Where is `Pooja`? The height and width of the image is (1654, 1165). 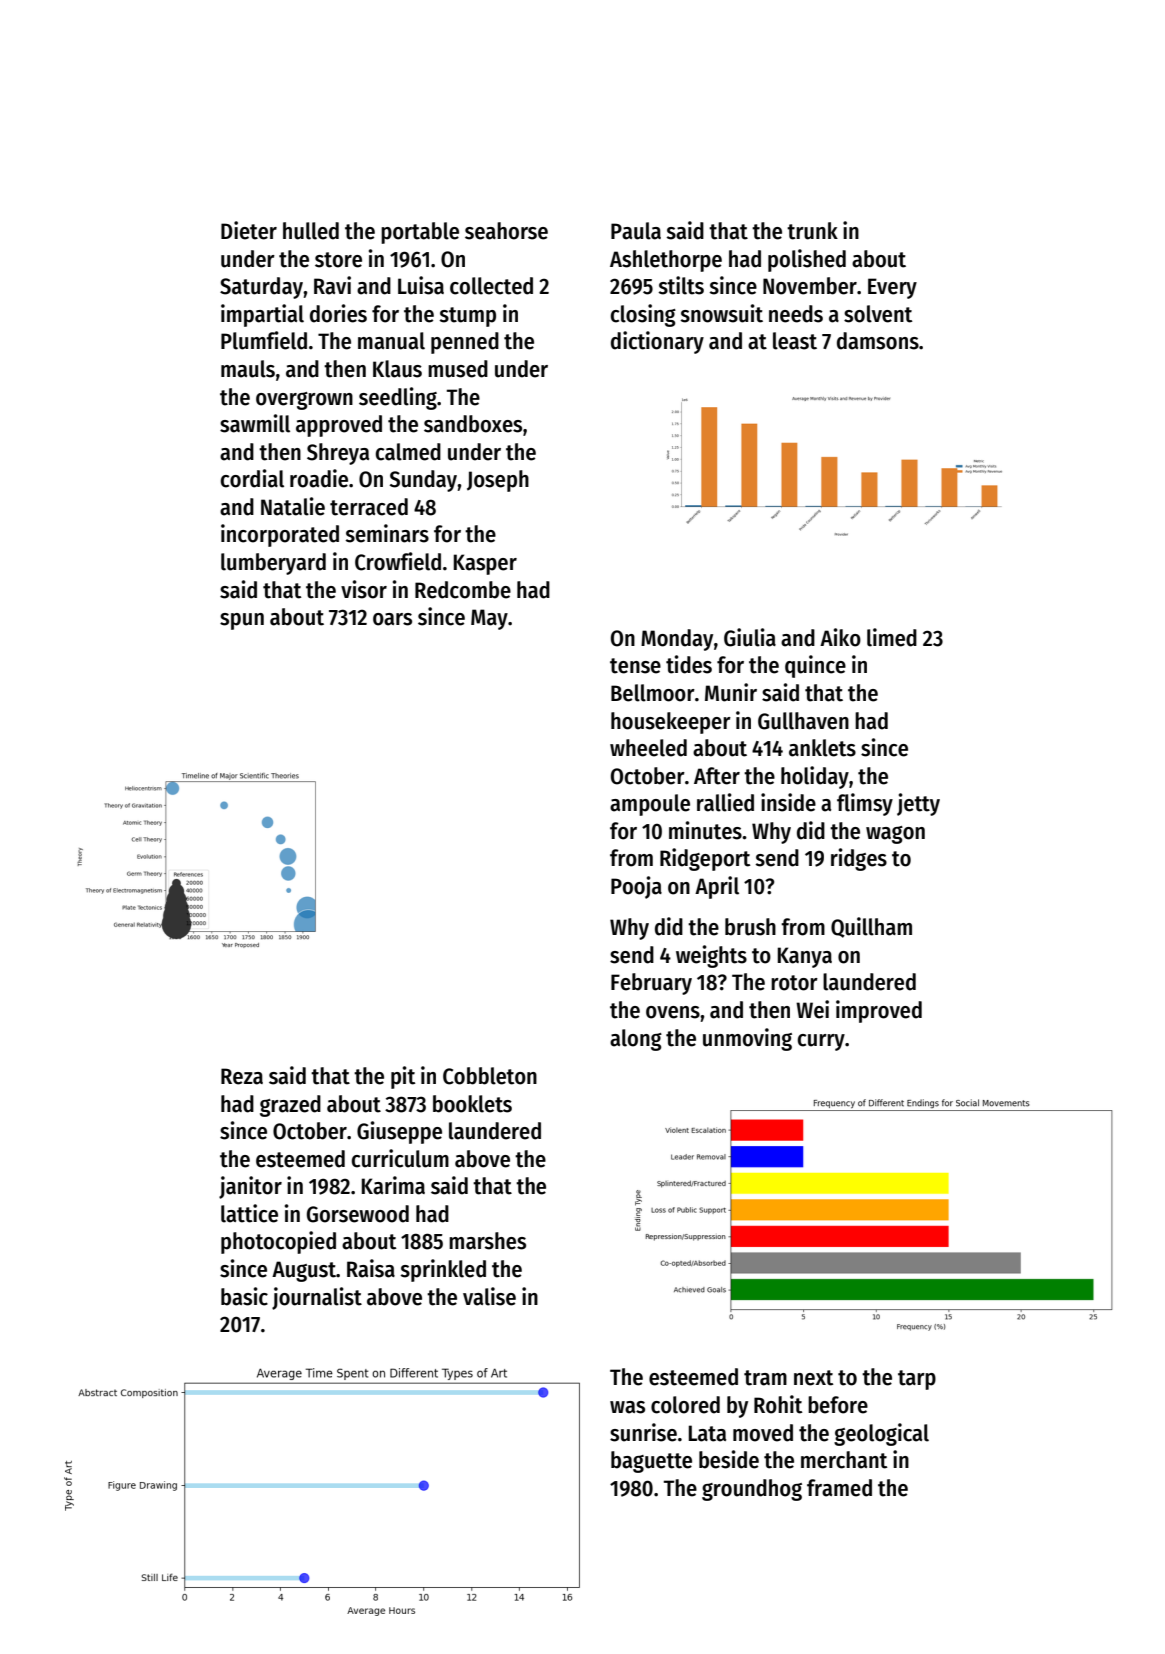 Pooja is located at coordinates (636, 887).
